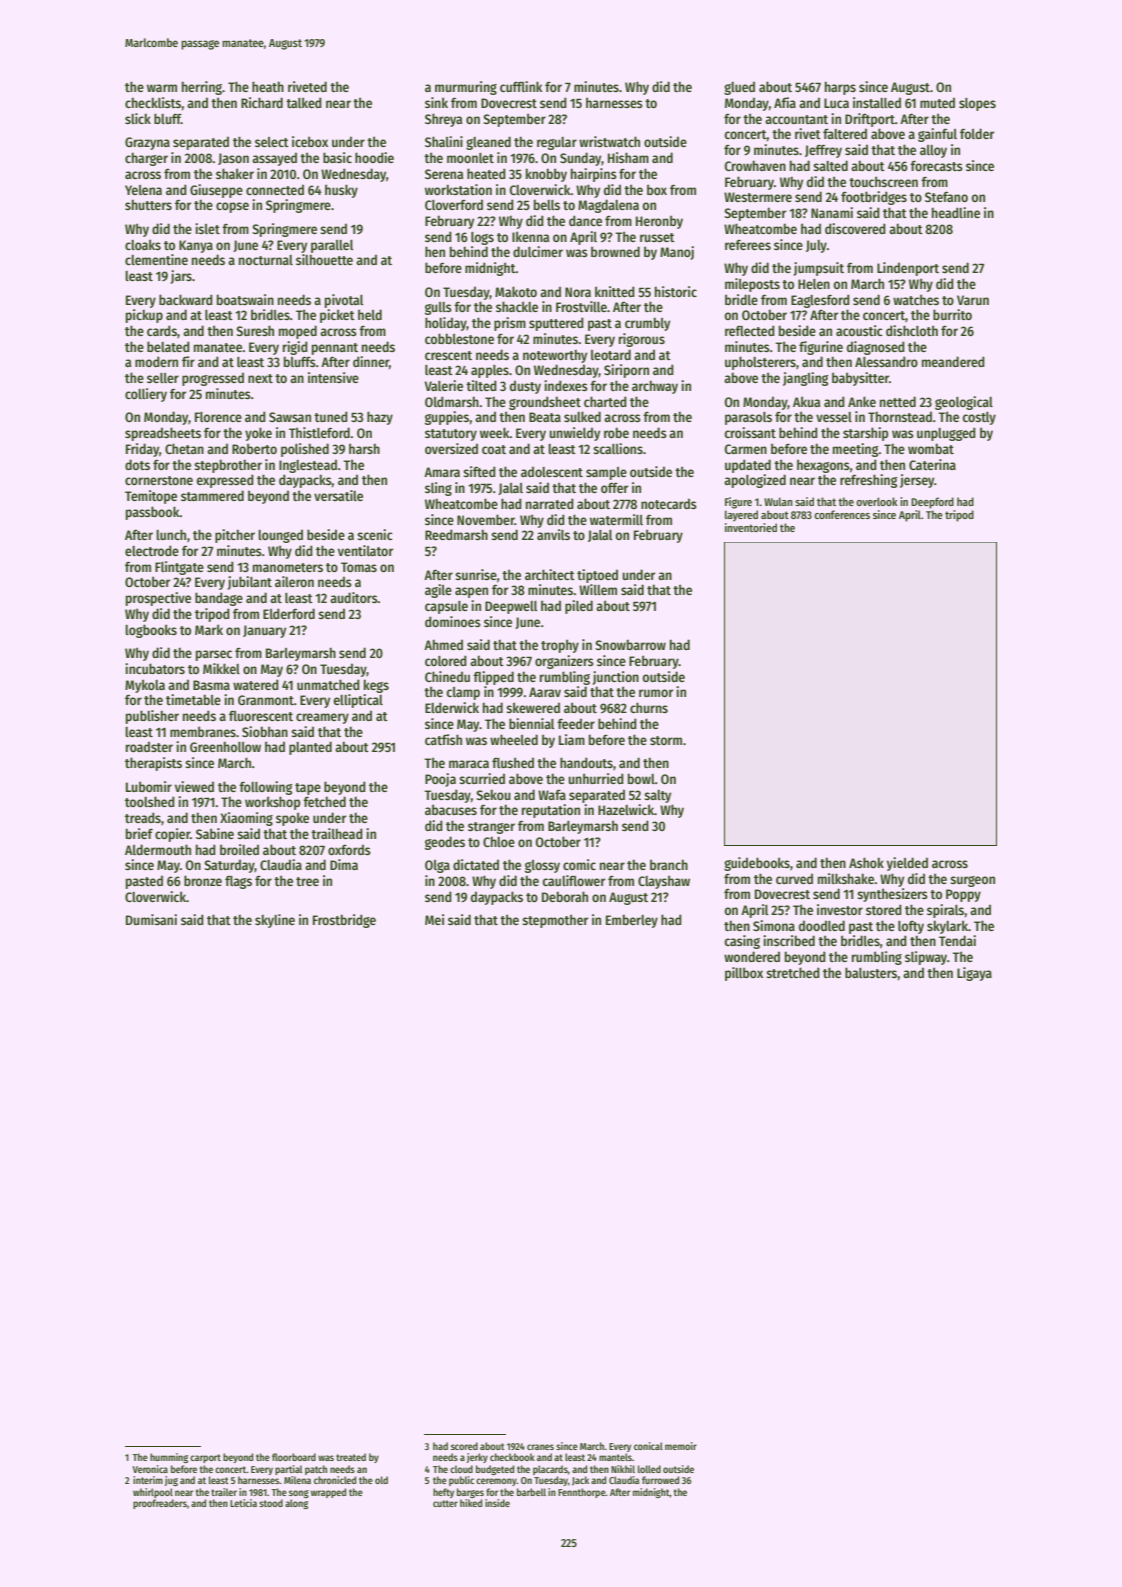 The width and height of the screenshot is (1122, 1587). Describe the element at coordinates (162, 88) in the screenshot. I see `warm` at that location.
